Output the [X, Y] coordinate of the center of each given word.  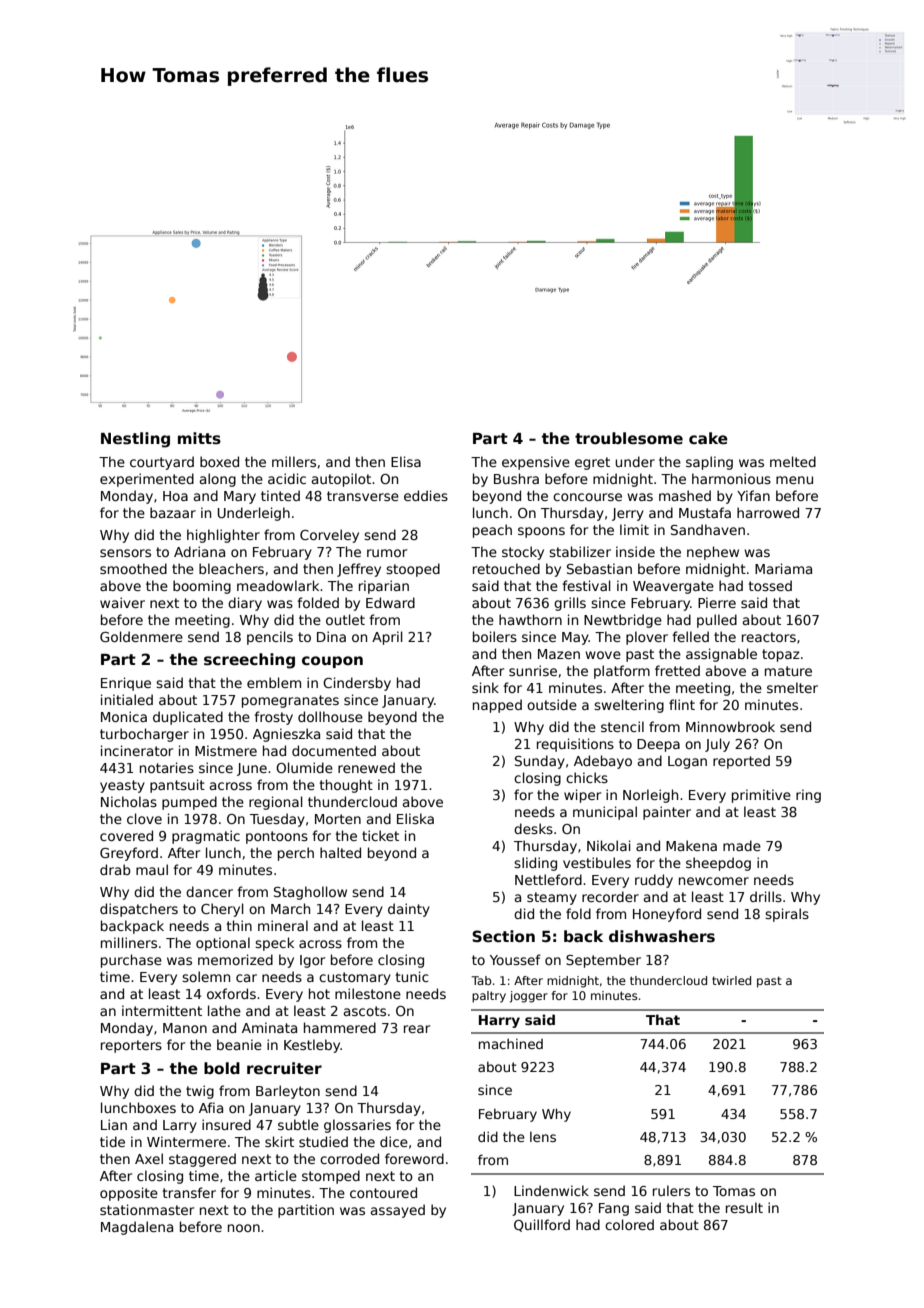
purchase [131, 961]
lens [543, 1137]
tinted [280, 495]
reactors [769, 637]
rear [417, 1029]
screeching [249, 661]
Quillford [542, 1225]
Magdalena [137, 1228]
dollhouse [330, 716]
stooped [413, 570]
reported [741, 762]
